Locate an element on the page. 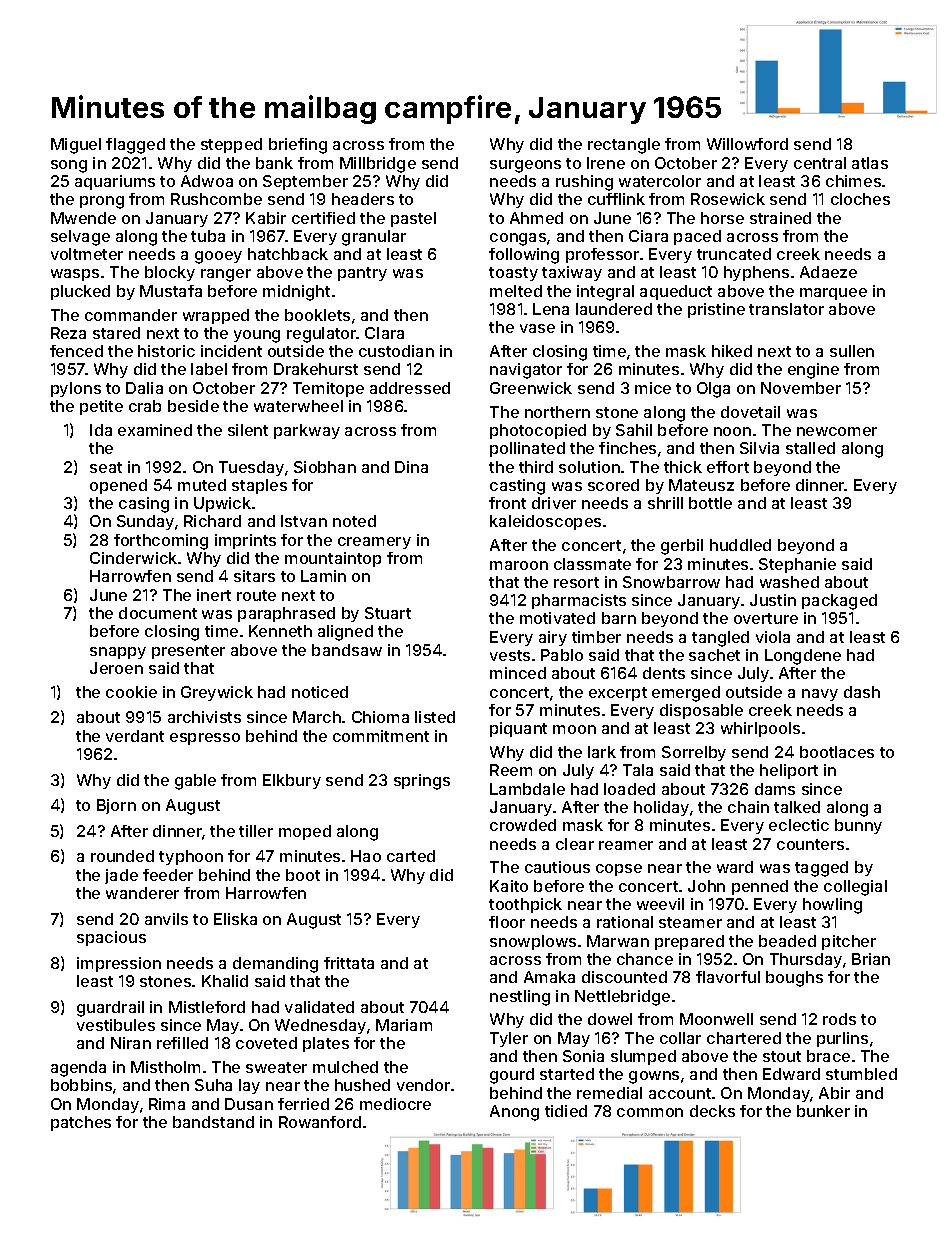 The height and width of the page is (1233, 952). central is located at coordinates (820, 163).
